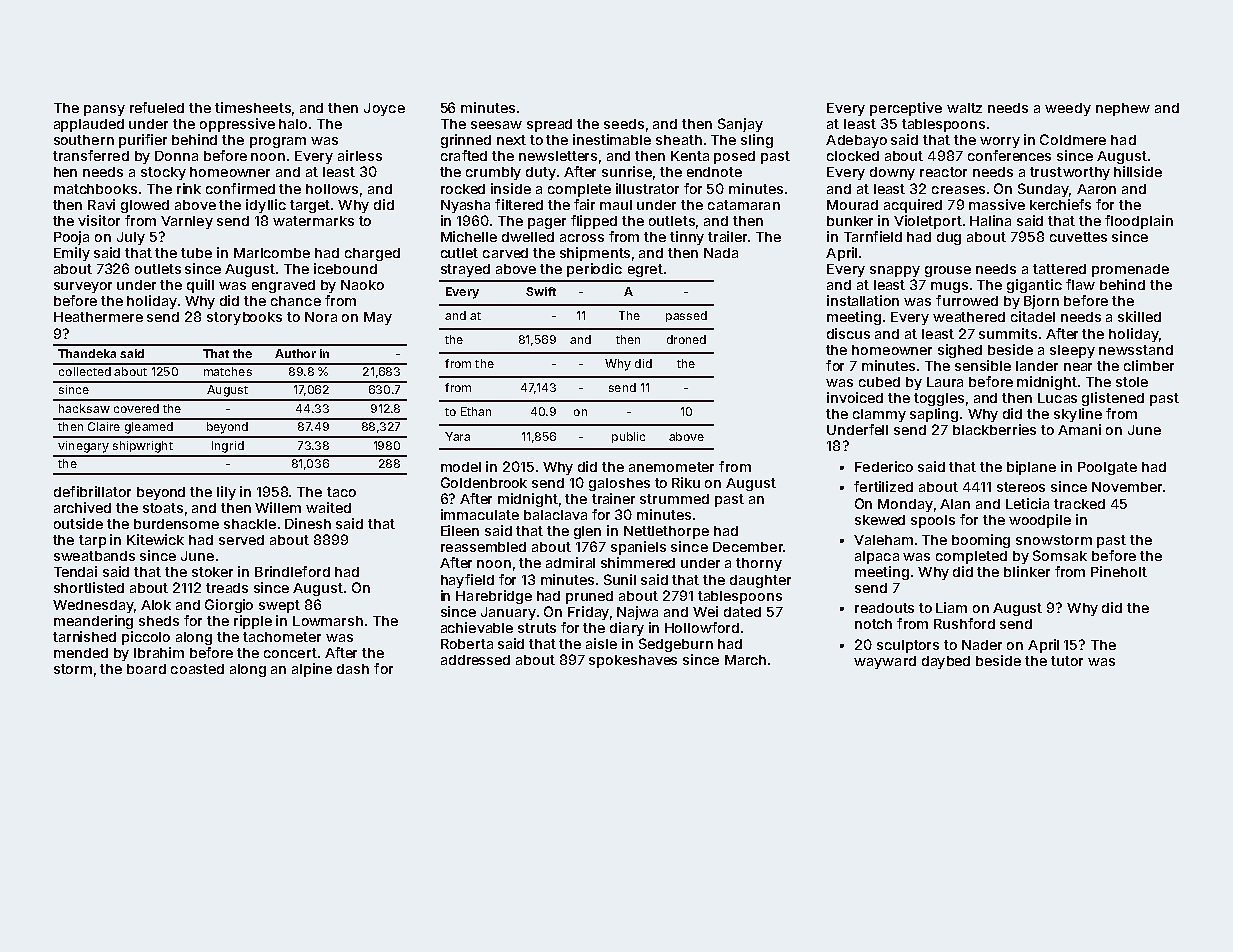 Image resolution: width=1233 pixels, height=952 pixels. Describe the element at coordinates (283, 286) in the image. I see `engraved` at that location.
